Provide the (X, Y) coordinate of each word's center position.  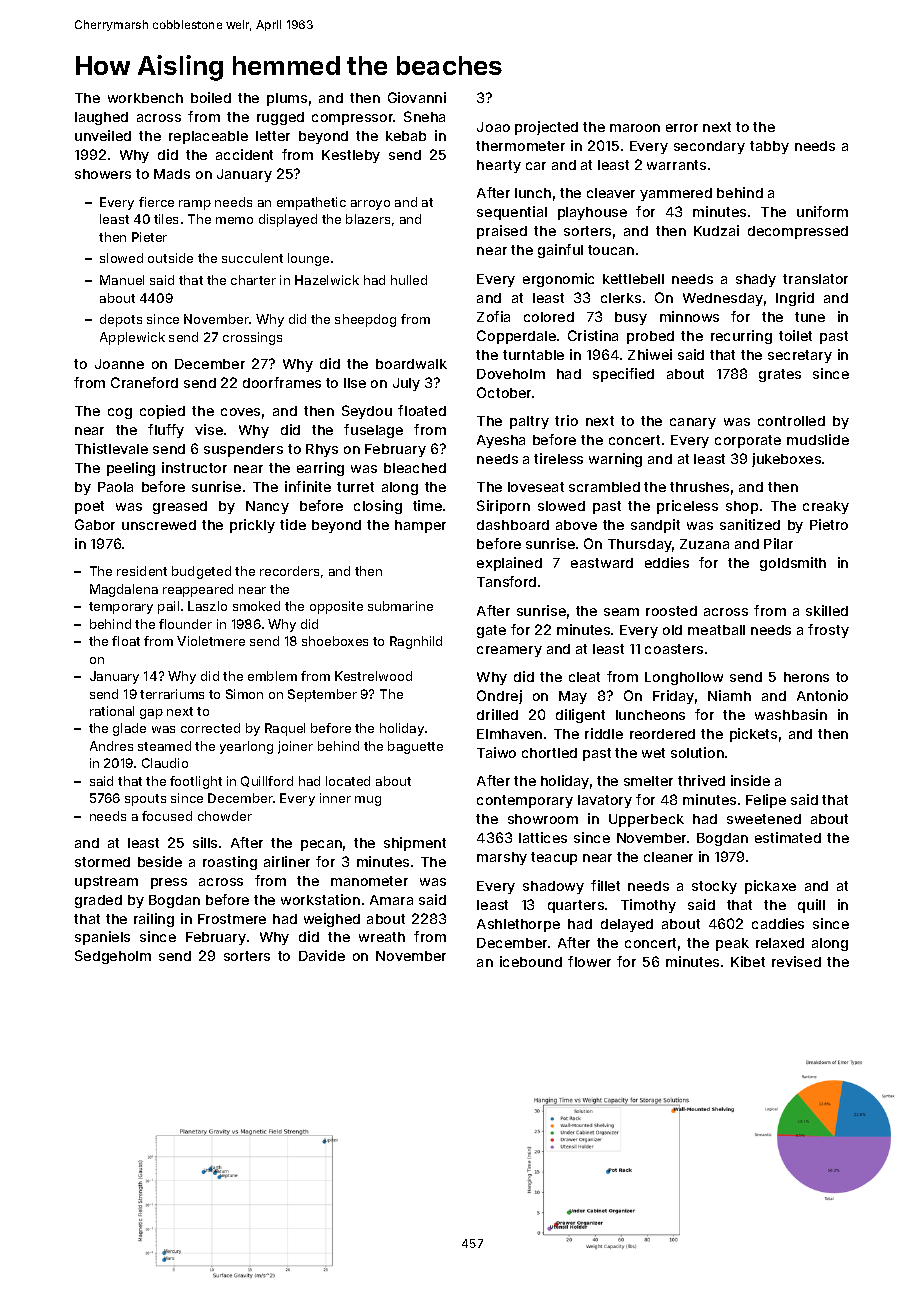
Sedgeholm (113, 957)
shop (742, 507)
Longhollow (684, 678)
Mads (172, 174)
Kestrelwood (373, 676)
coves (240, 412)
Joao (493, 127)
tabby (769, 147)
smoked (256, 606)
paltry (529, 422)
